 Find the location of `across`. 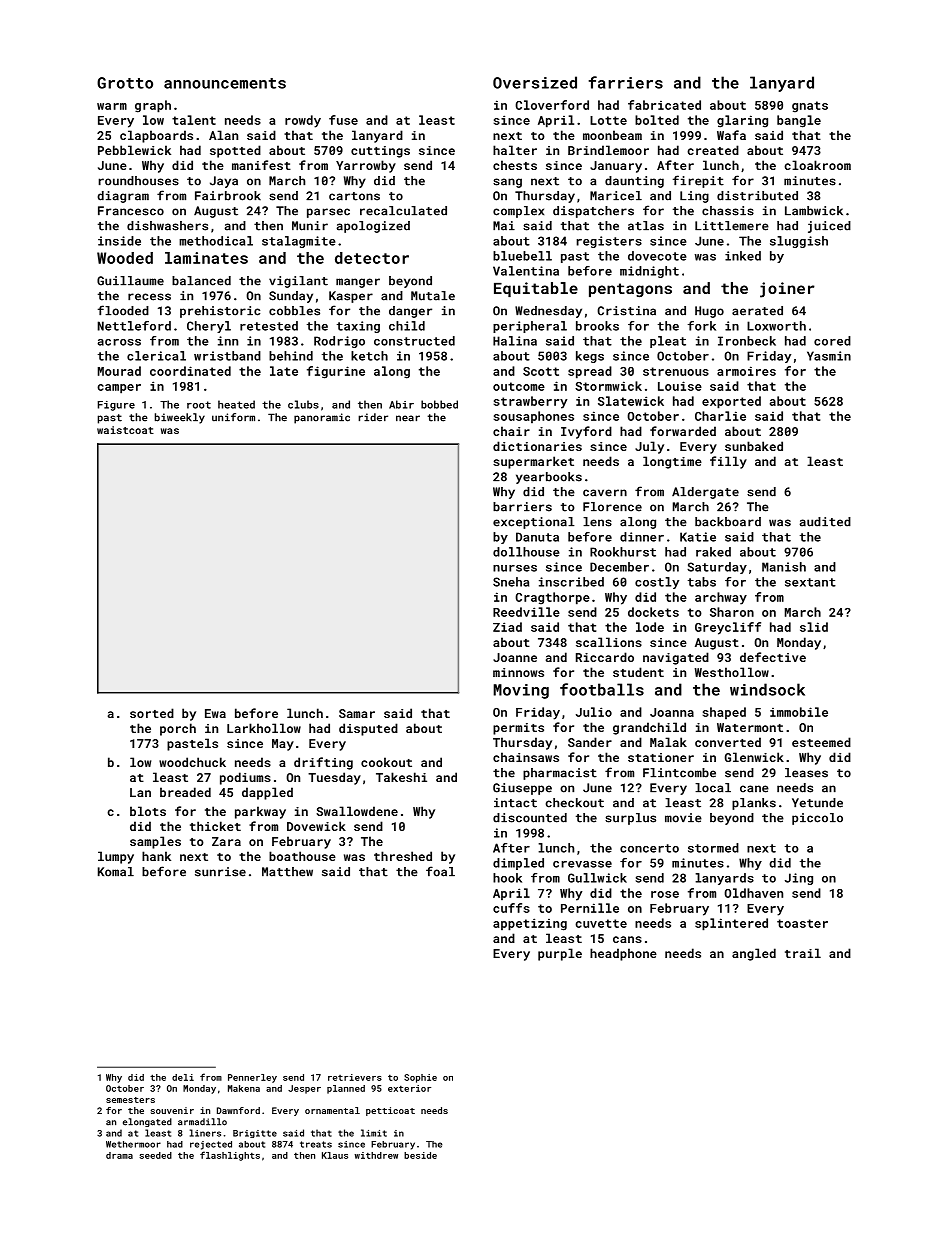

across is located at coordinates (119, 342).
